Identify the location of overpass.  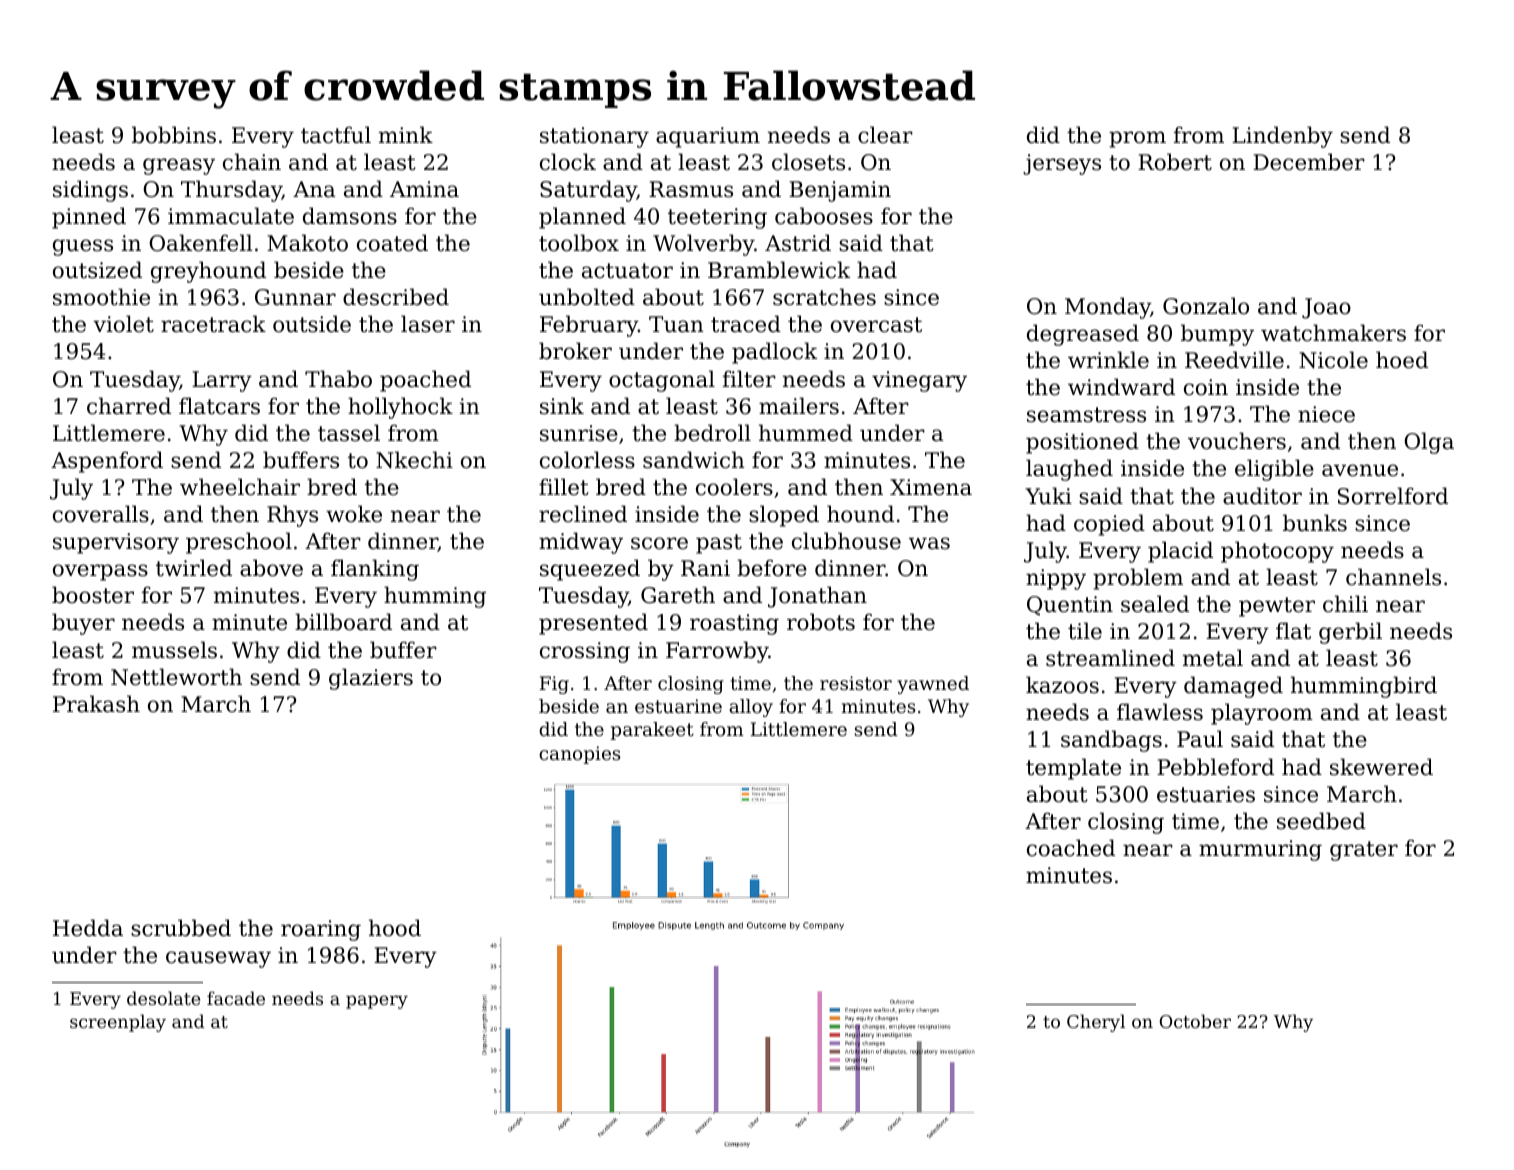
(100, 572).
